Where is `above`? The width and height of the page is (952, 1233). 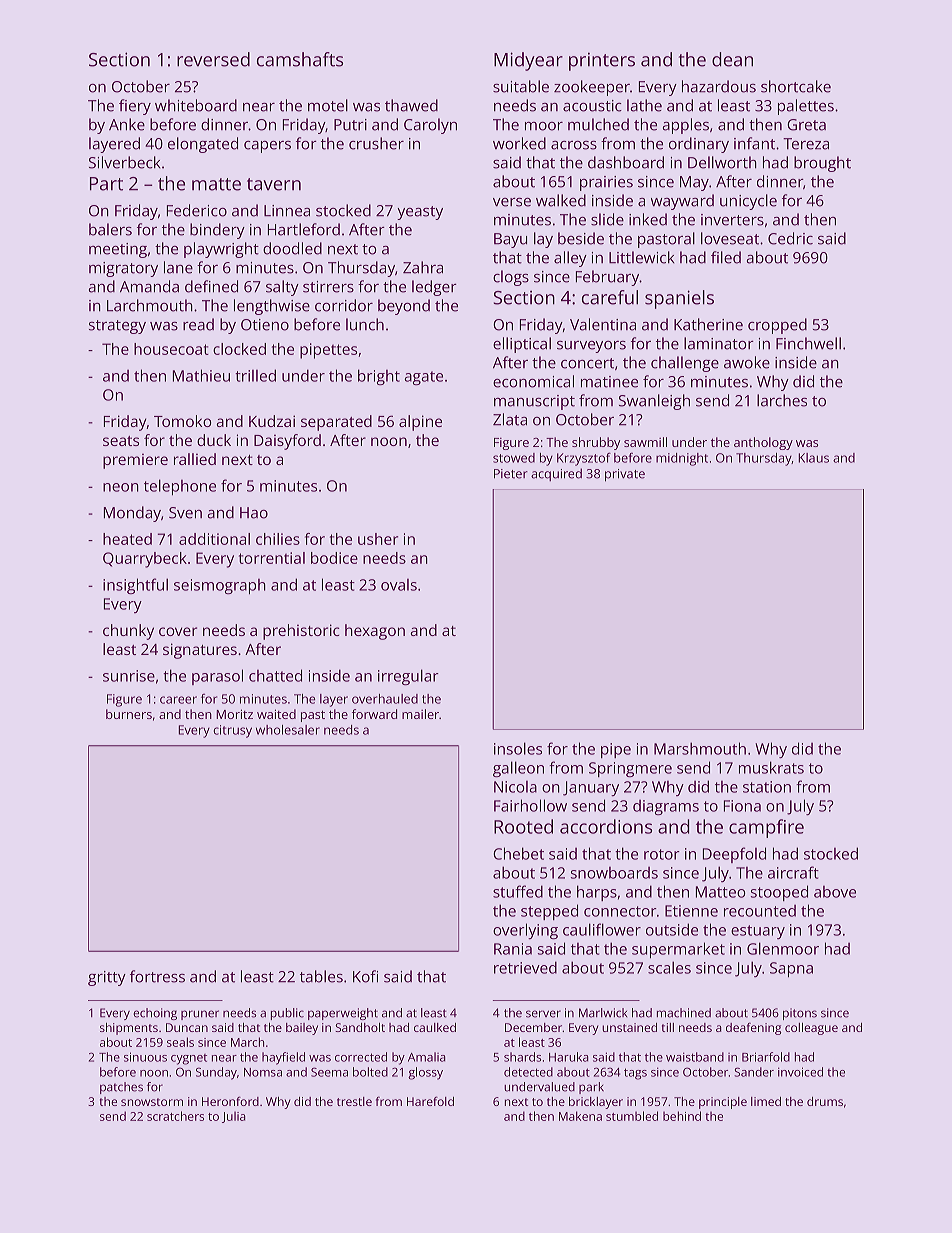 above is located at coordinates (835, 892).
